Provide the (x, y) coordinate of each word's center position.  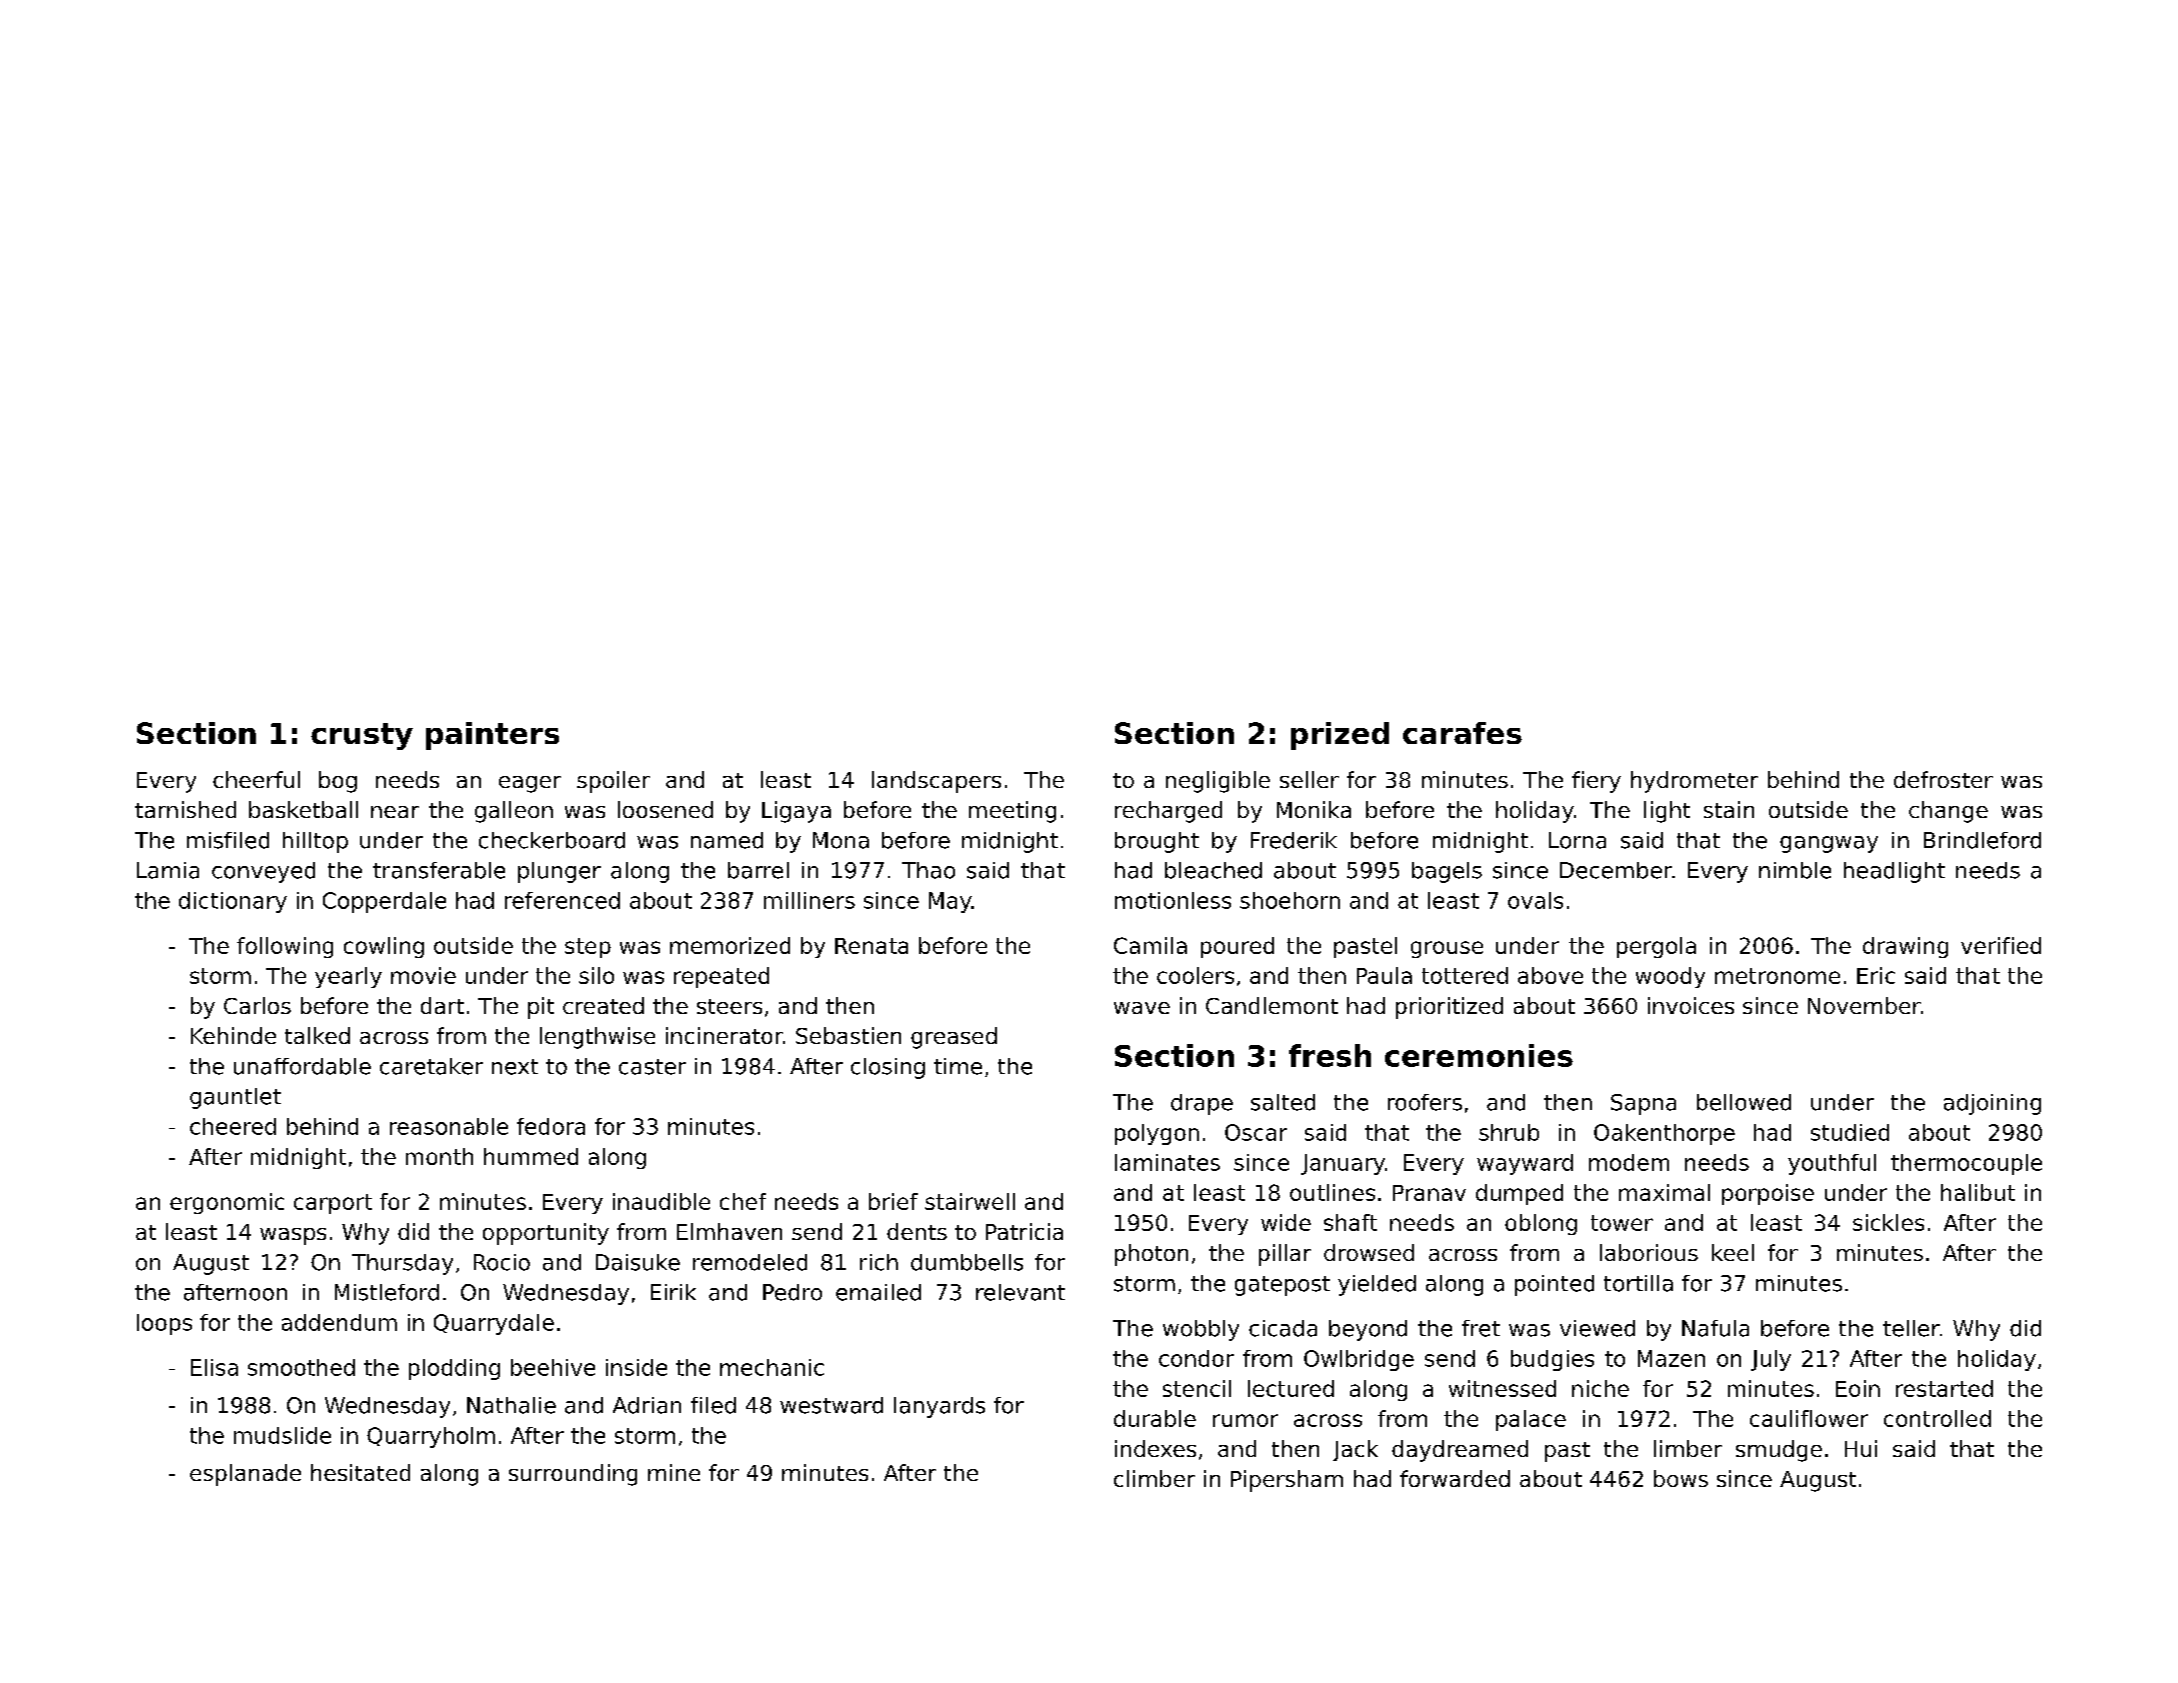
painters (492, 736)
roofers (1425, 1102)
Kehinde (233, 1035)
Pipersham (1287, 1481)
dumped (1519, 1194)
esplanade (245, 1475)
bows (1681, 1478)
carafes (1462, 733)
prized (1340, 736)
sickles (1888, 1222)
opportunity (546, 1234)
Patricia (1024, 1231)
